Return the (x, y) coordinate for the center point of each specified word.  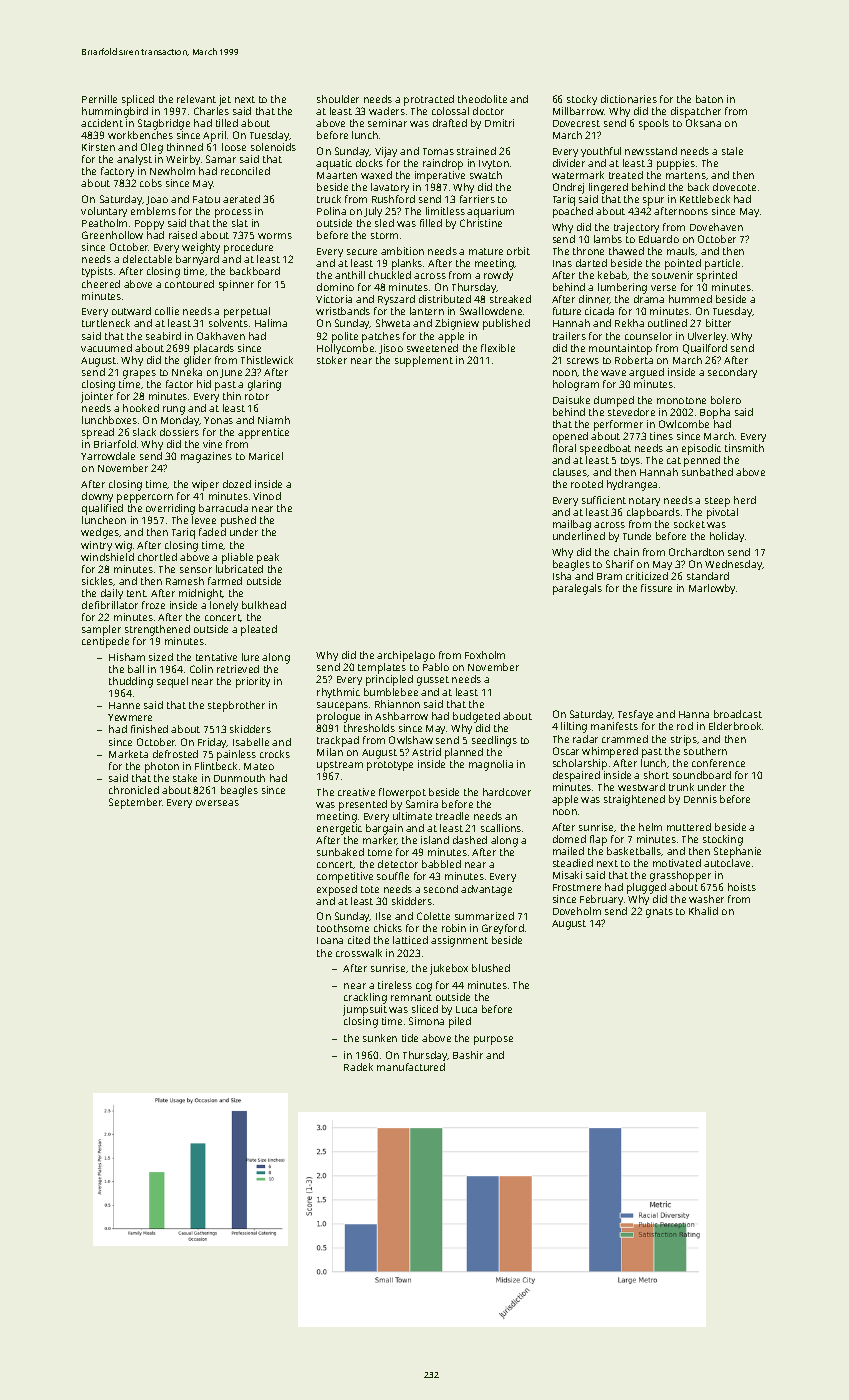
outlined (667, 323)
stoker (332, 360)
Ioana (330, 940)
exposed (337, 890)
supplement (424, 361)
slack (144, 432)
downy (97, 497)
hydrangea (632, 485)
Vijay (386, 152)
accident (102, 123)
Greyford (503, 929)
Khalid (703, 911)
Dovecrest (576, 123)
